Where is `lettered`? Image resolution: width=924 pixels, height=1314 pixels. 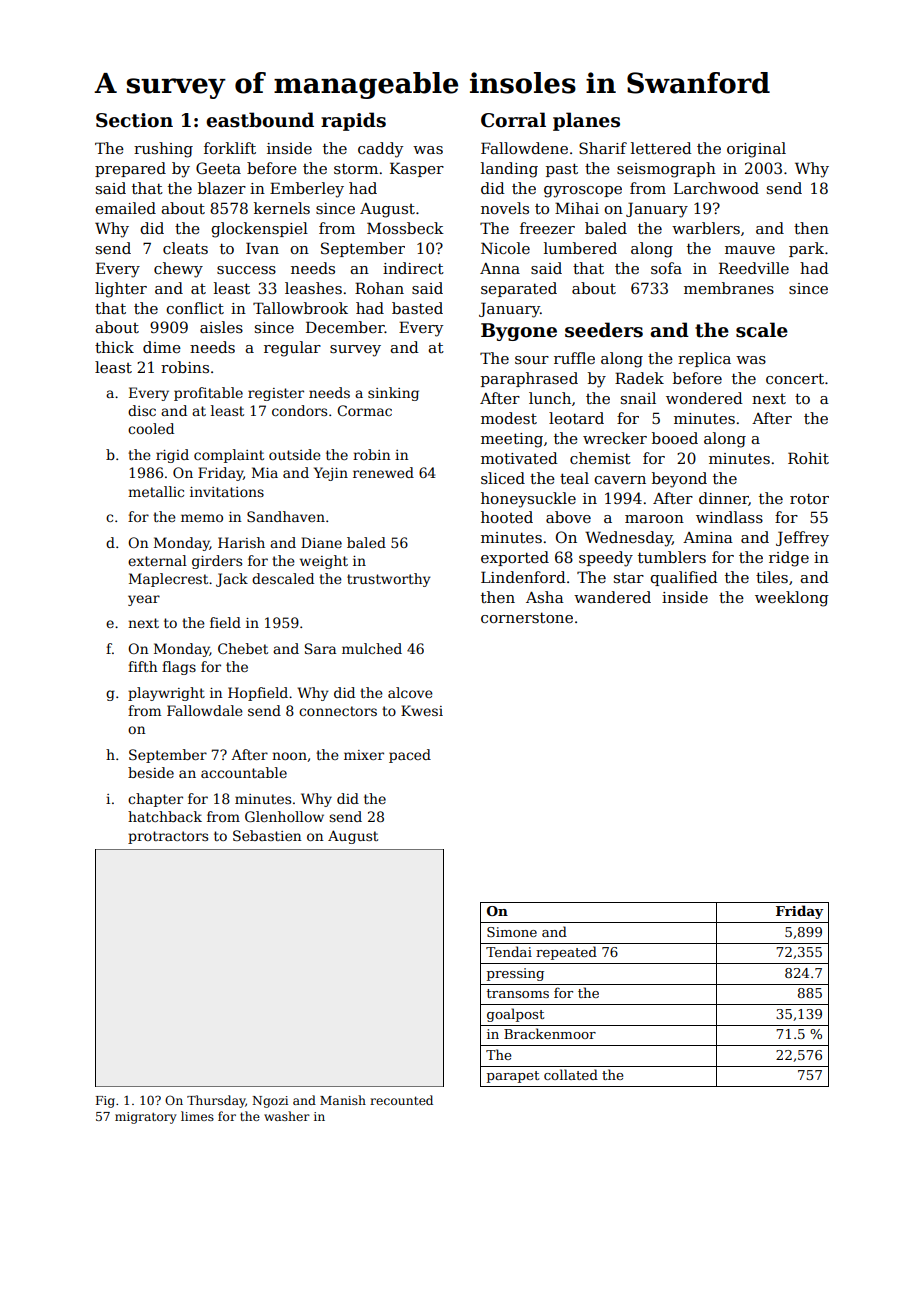
lettered is located at coordinates (661, 148).
